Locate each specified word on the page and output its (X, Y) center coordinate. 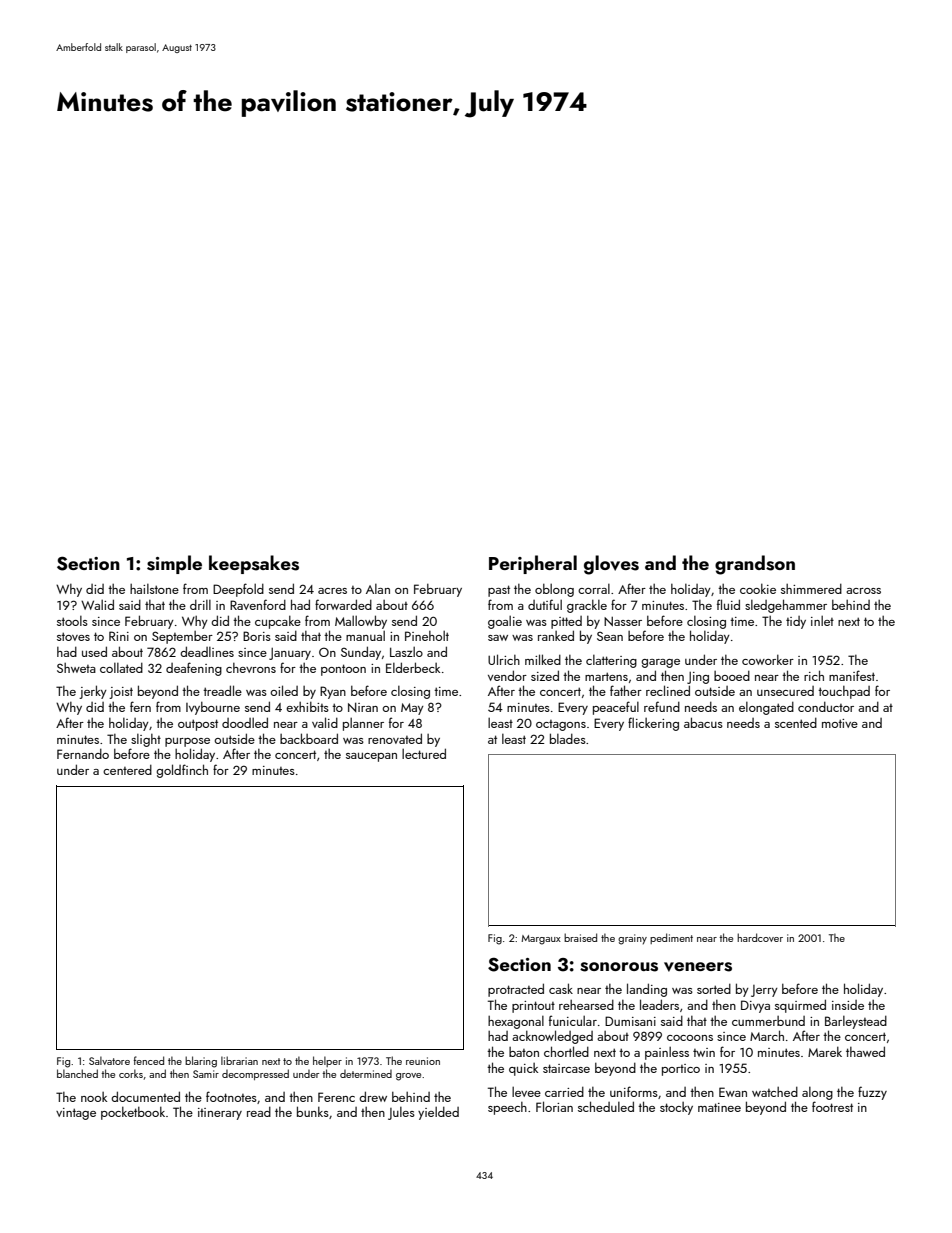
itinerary (220, 1114)
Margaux (541, 940)
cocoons (690, 1038)
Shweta (76, 668)
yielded (438, 1113)
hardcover (760, 937)
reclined (668, 690)
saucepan (371, 757)
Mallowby (361, 622)
